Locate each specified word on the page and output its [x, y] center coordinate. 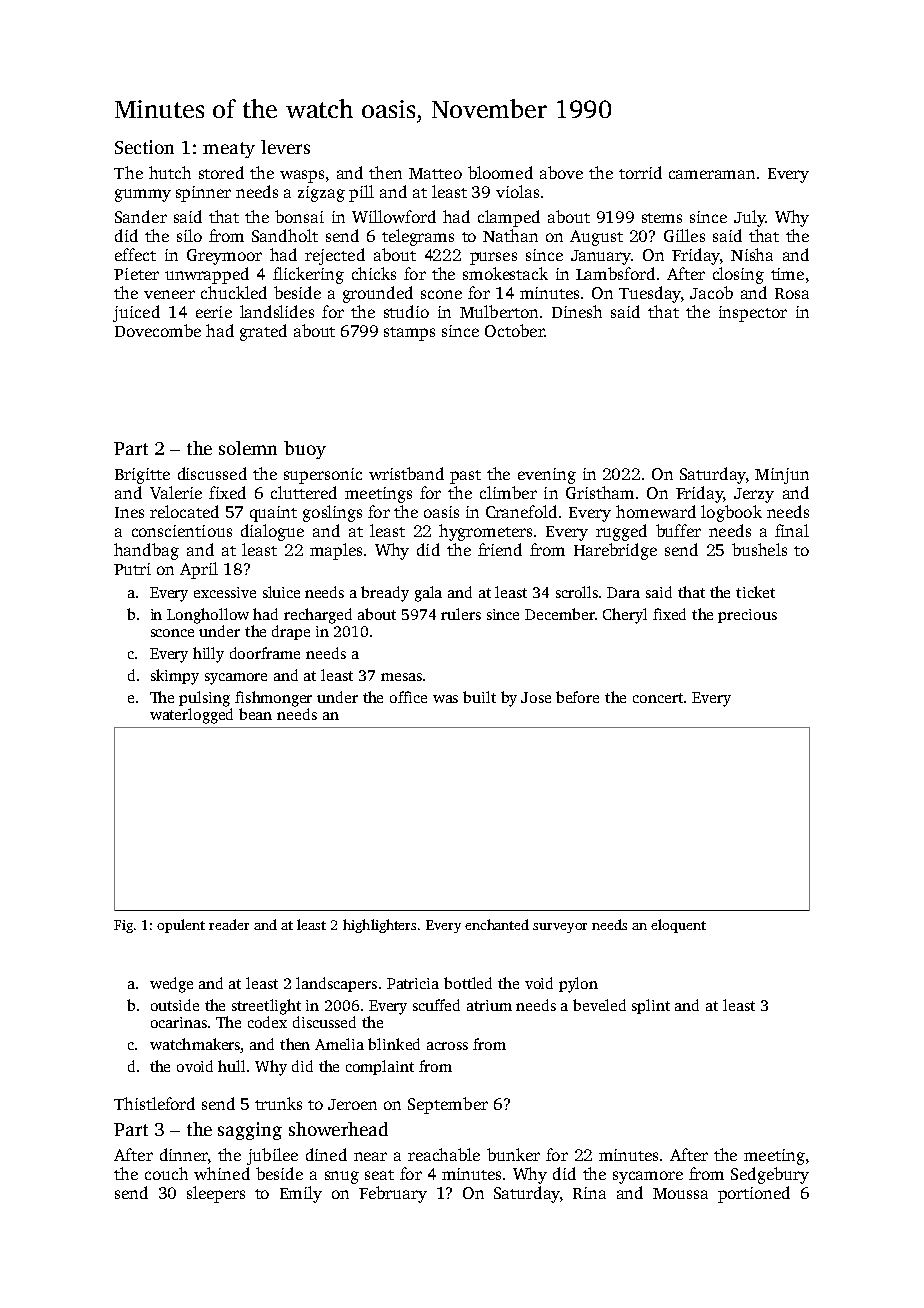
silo [189, 235]
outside [175, 1005]
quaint [273, 514]
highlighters [379, 926]
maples [336, 551]
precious [747, 616]
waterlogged [191, 716]
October [514, 330]
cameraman [712, 174]
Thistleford [154, 1103]
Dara [623, 592]
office [408, 697]
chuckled [234, 292]
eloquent [678, 926]
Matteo [435, 173]
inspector [753, 314]
